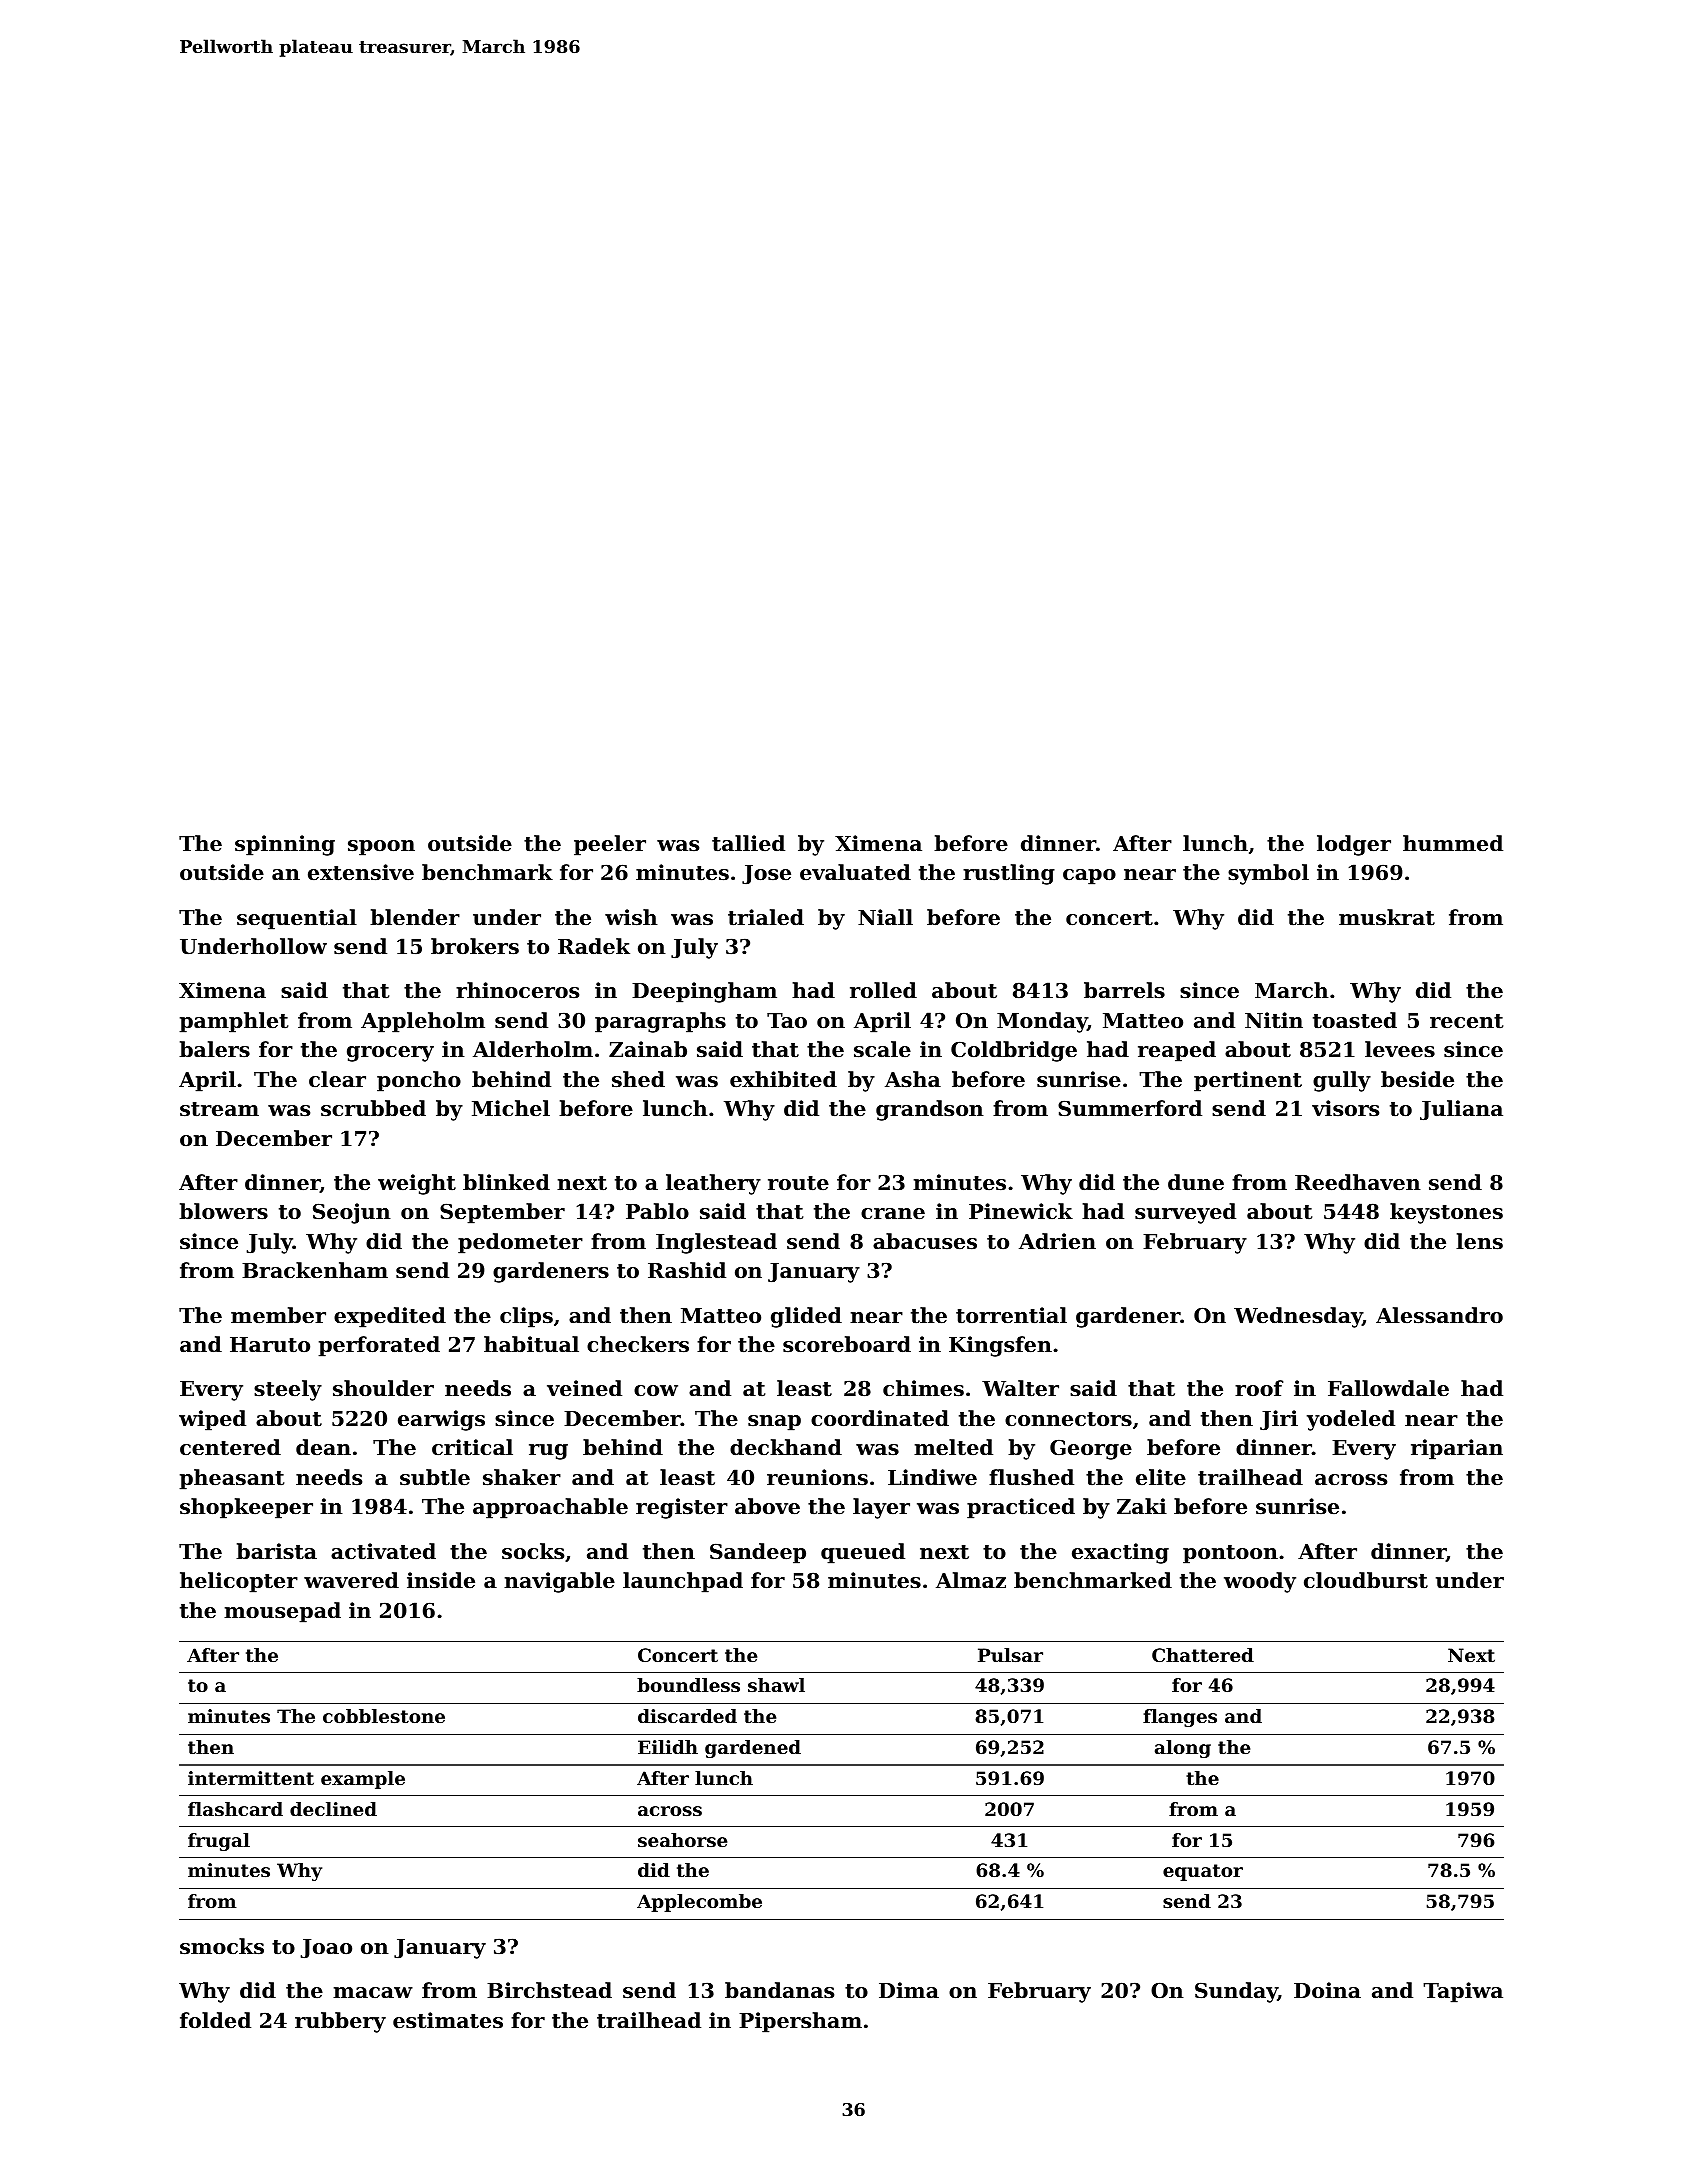 Image resolution: width=1683 pixels, height=2178 pixels. What do you see at coordinates (1089, 877) in the image?
I see `capo` at bounding box center [1089, 877].
